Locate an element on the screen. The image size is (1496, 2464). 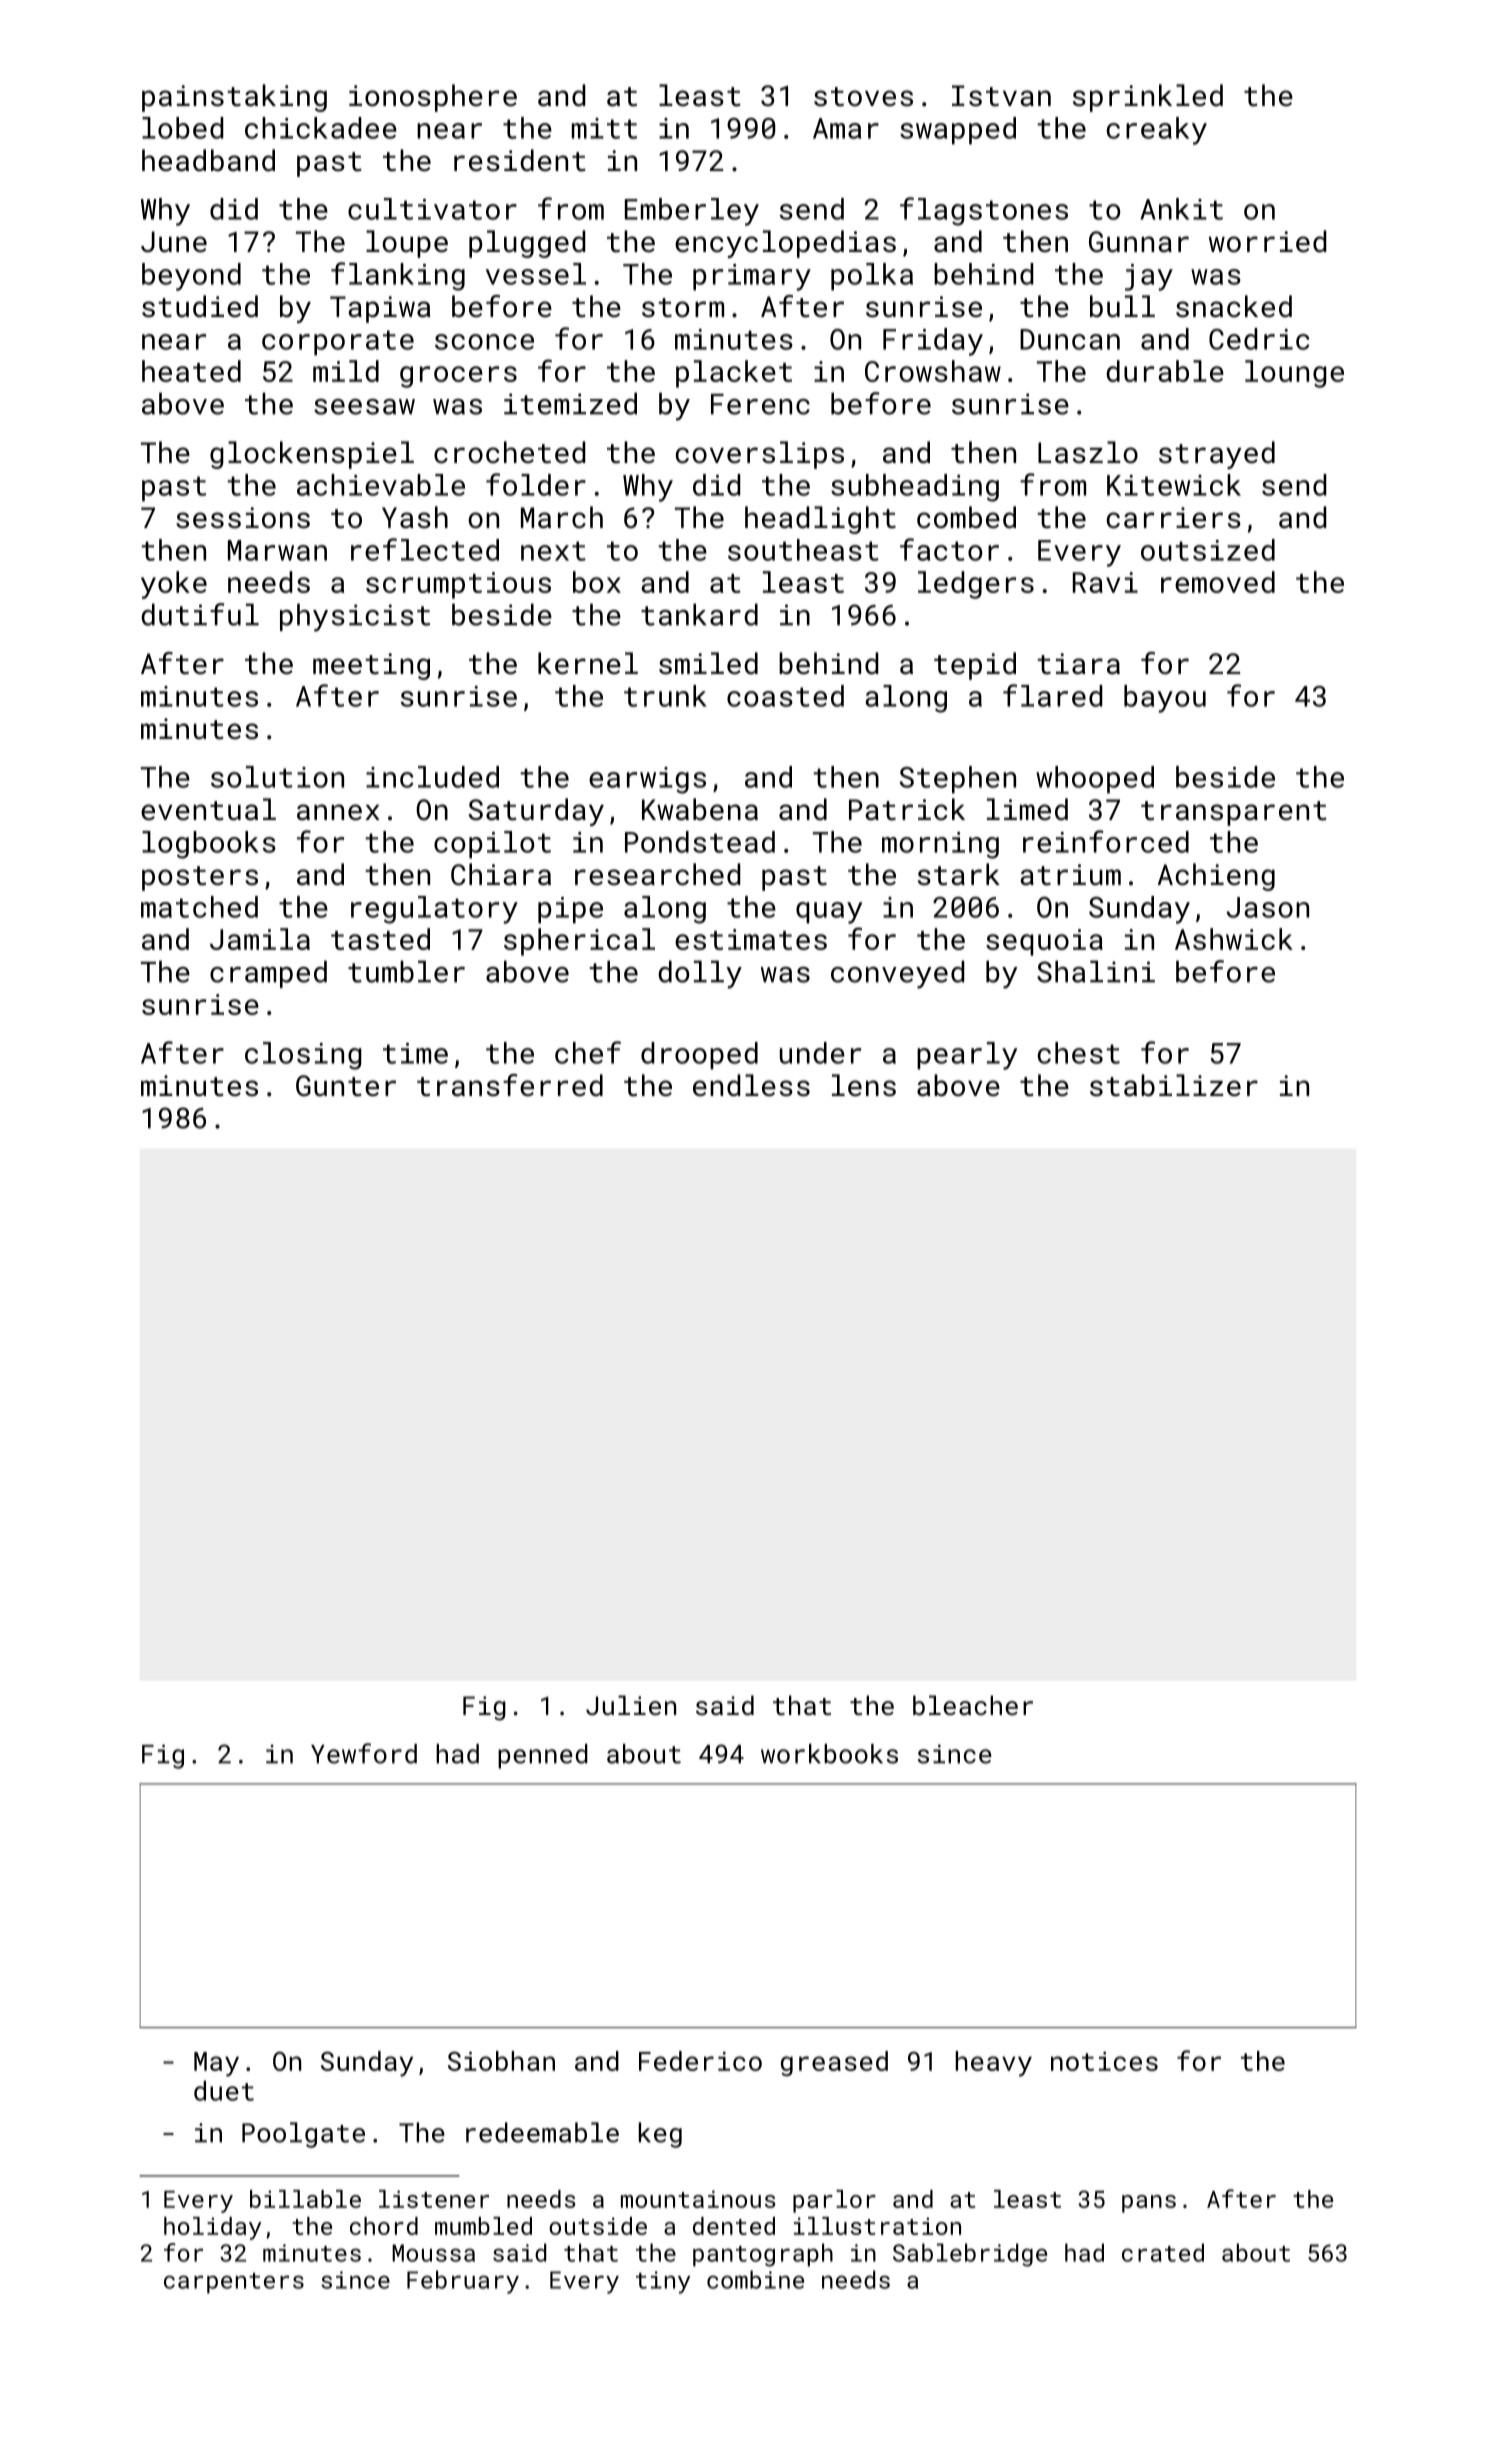
Federico is located at coordinates (700, 2061).
